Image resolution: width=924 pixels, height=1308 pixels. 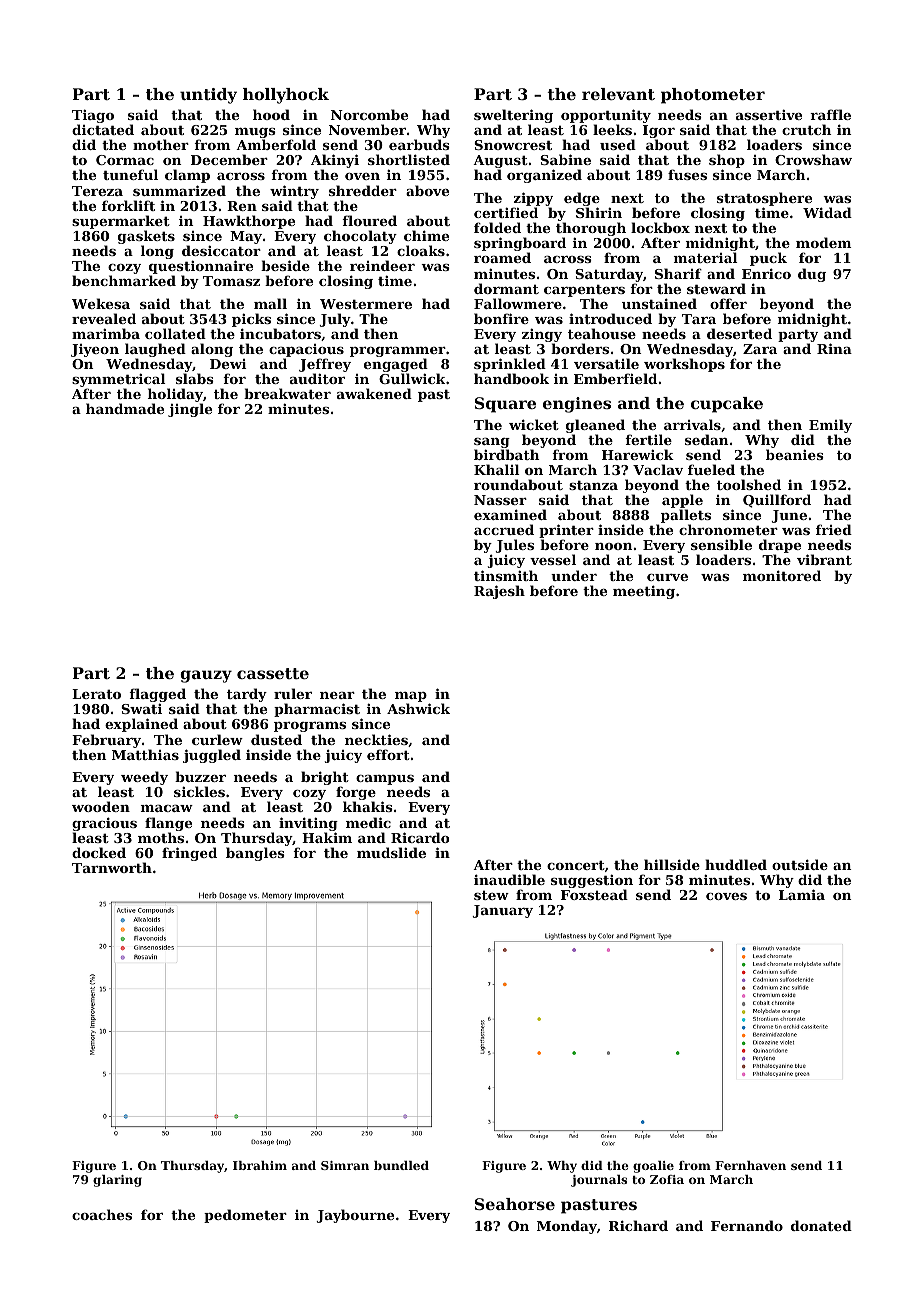 I want to click on sweltering, so click(x=513, y=117).
